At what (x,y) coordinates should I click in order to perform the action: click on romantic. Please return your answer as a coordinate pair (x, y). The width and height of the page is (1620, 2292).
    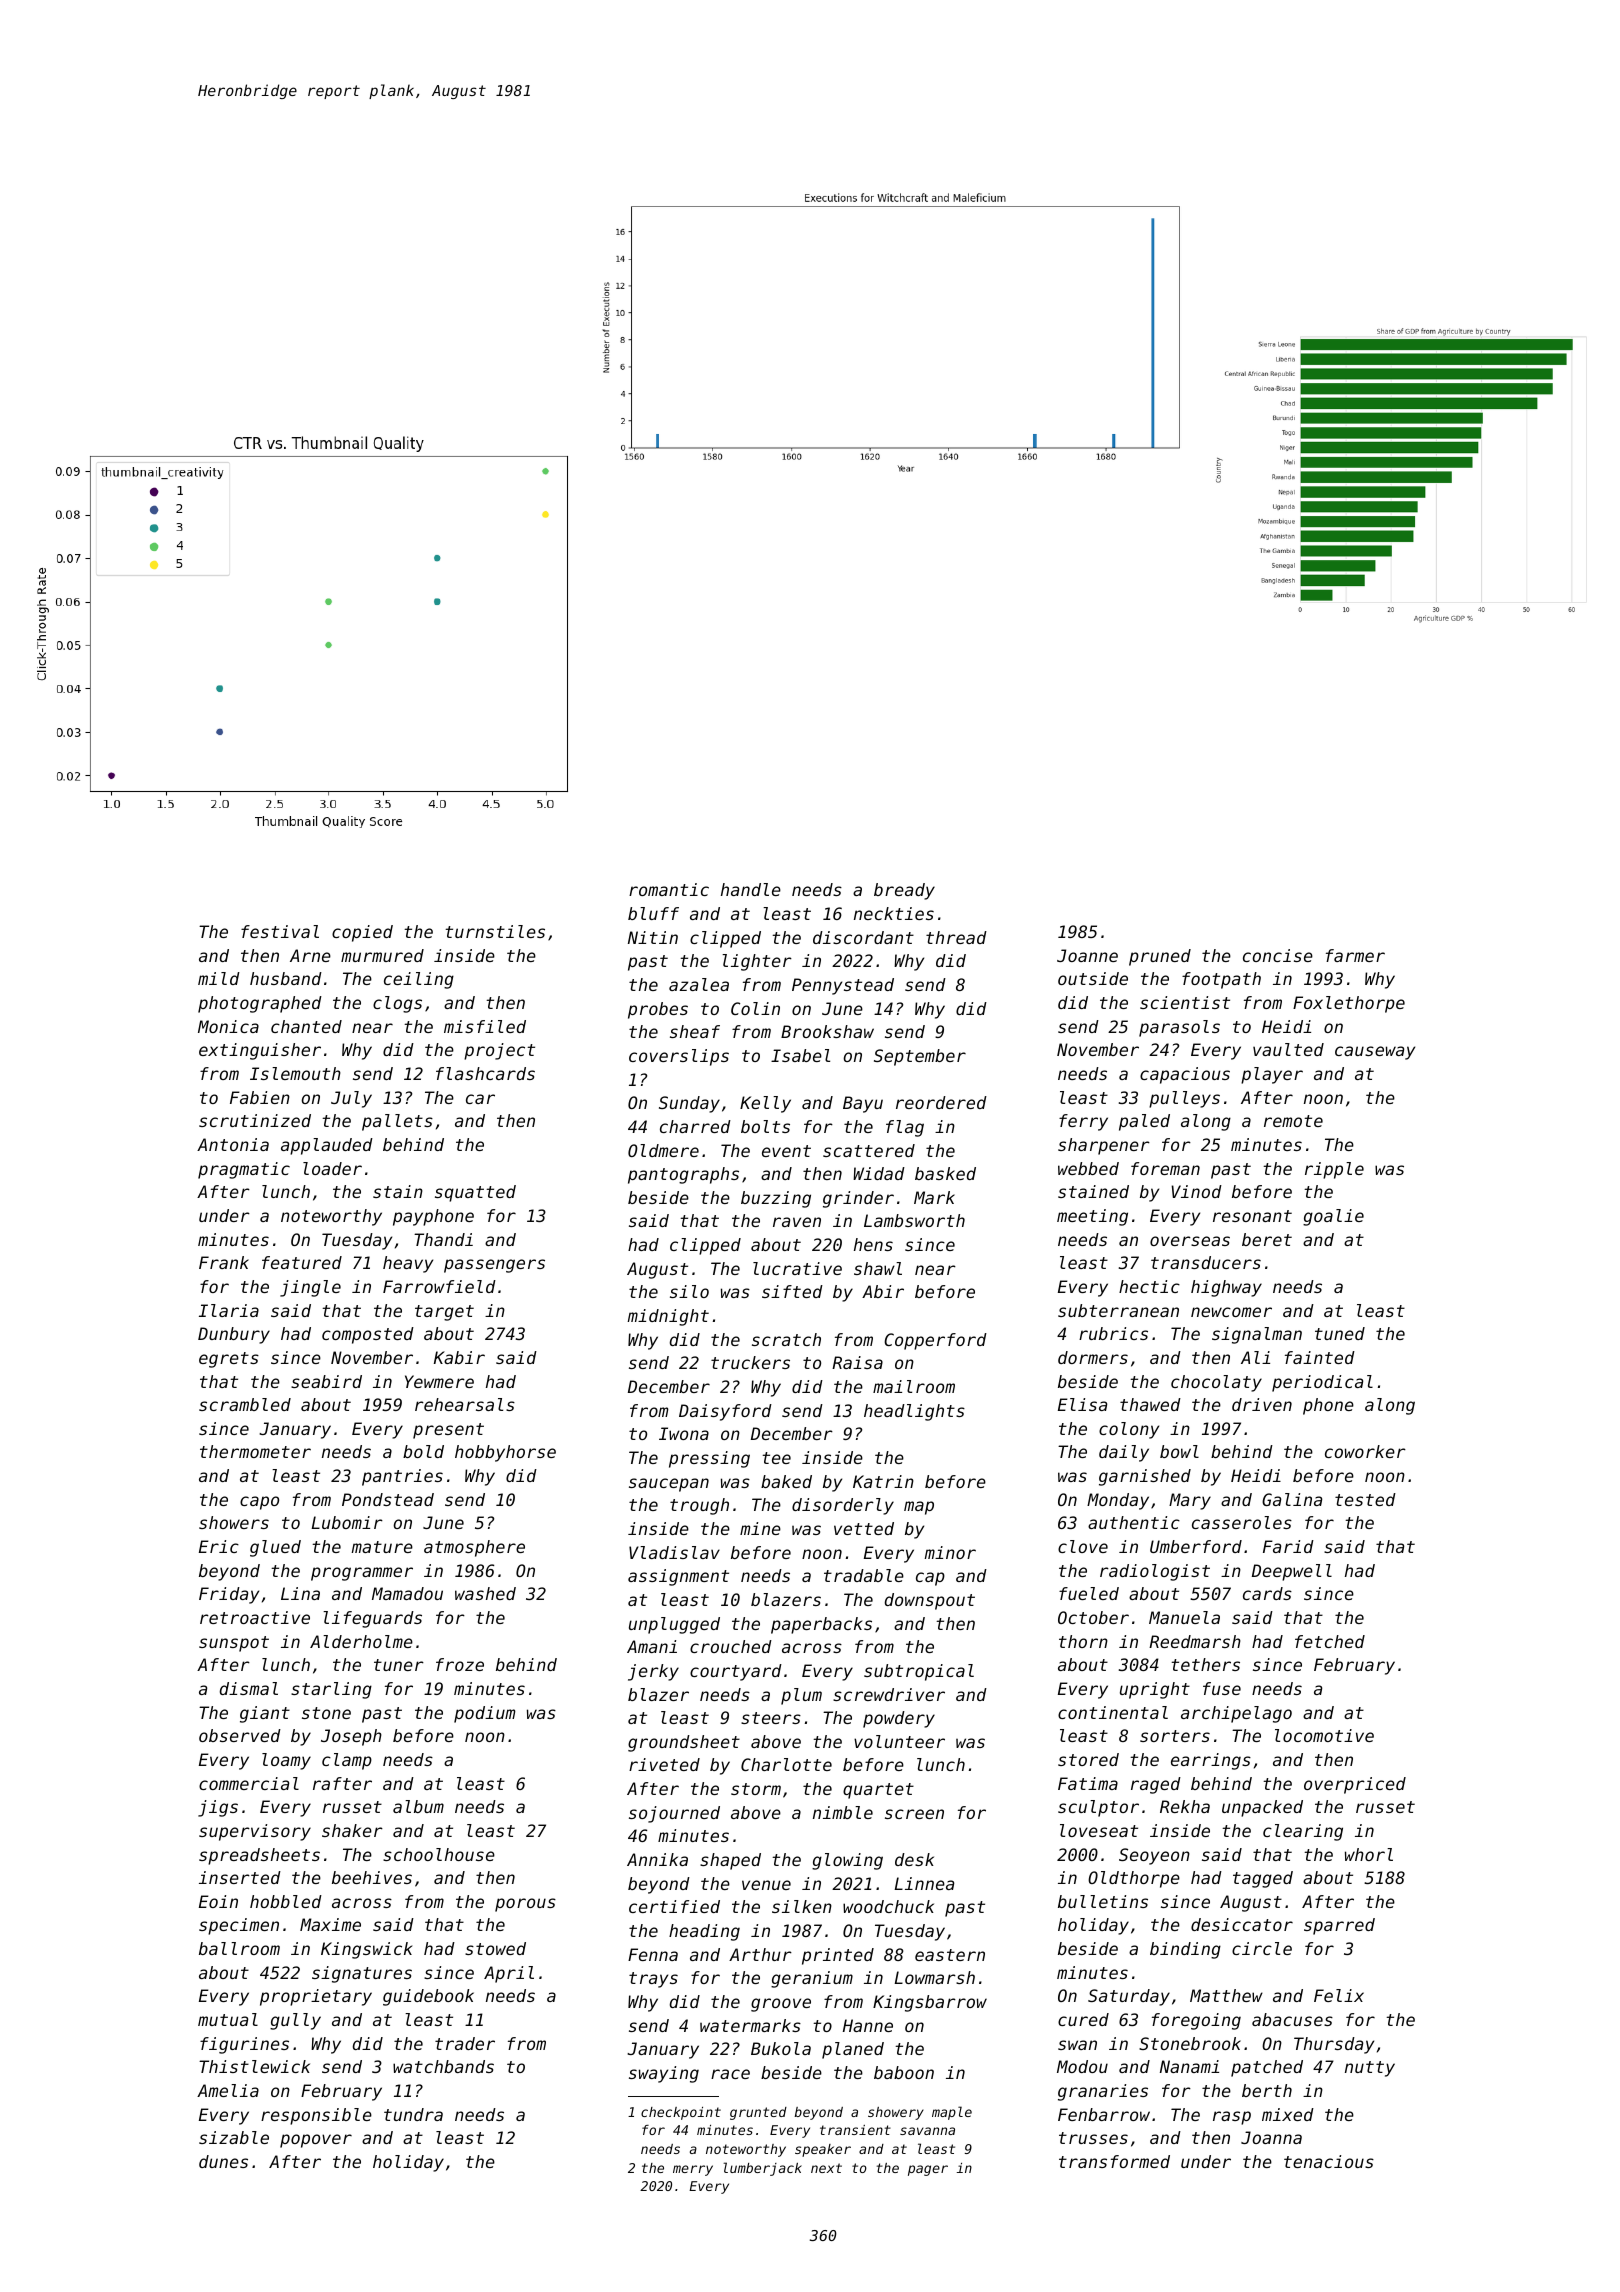
    Looking at the image, I should click on (669, 889).
